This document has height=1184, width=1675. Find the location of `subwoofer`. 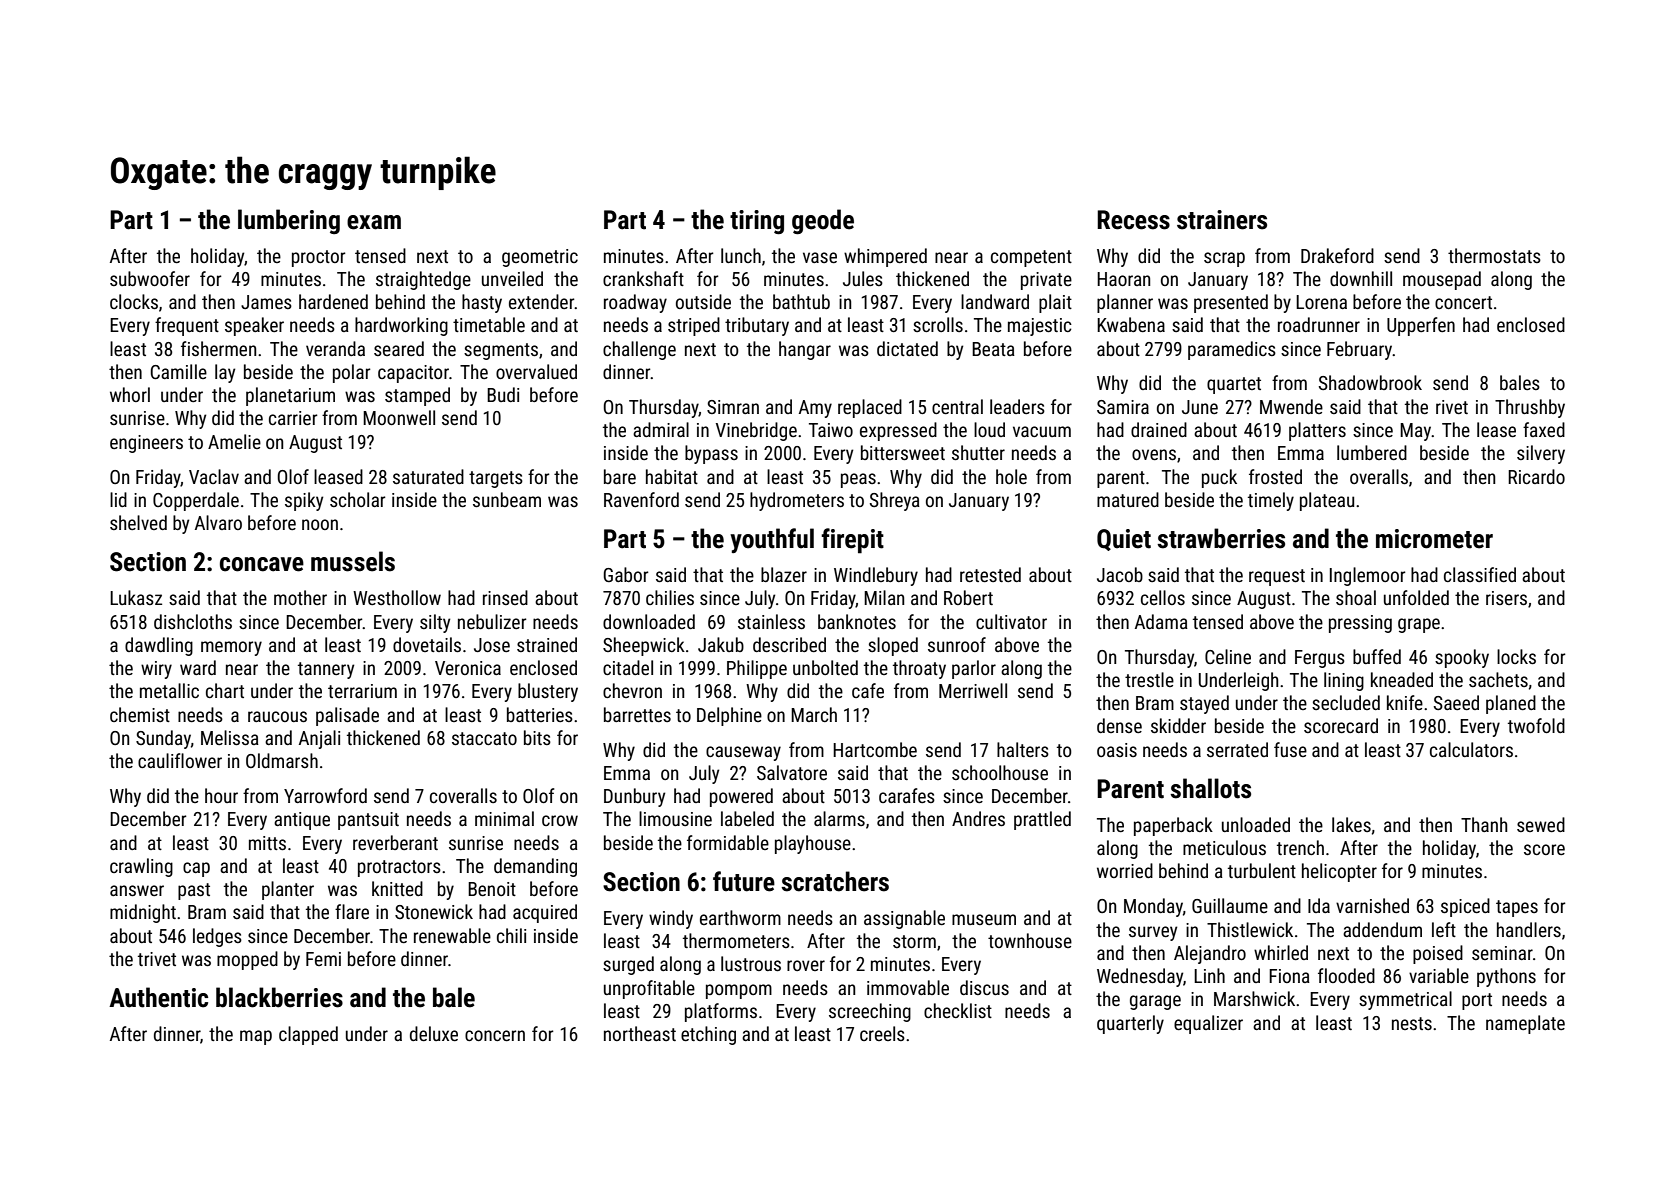

subwoofer is located at coordinates (150, 278).
